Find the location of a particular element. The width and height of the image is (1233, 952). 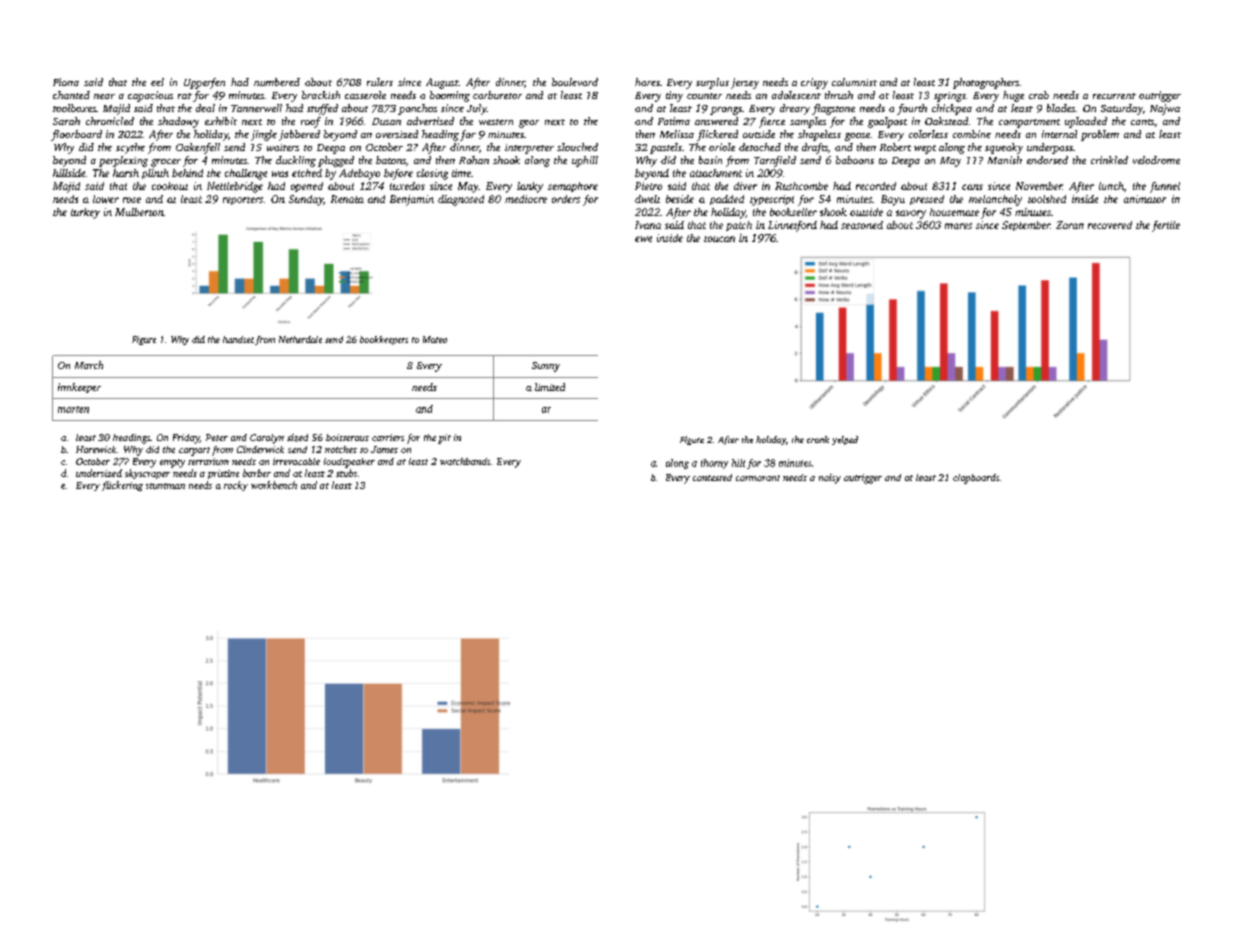

goalpost is located at coordinates (887, 122).
